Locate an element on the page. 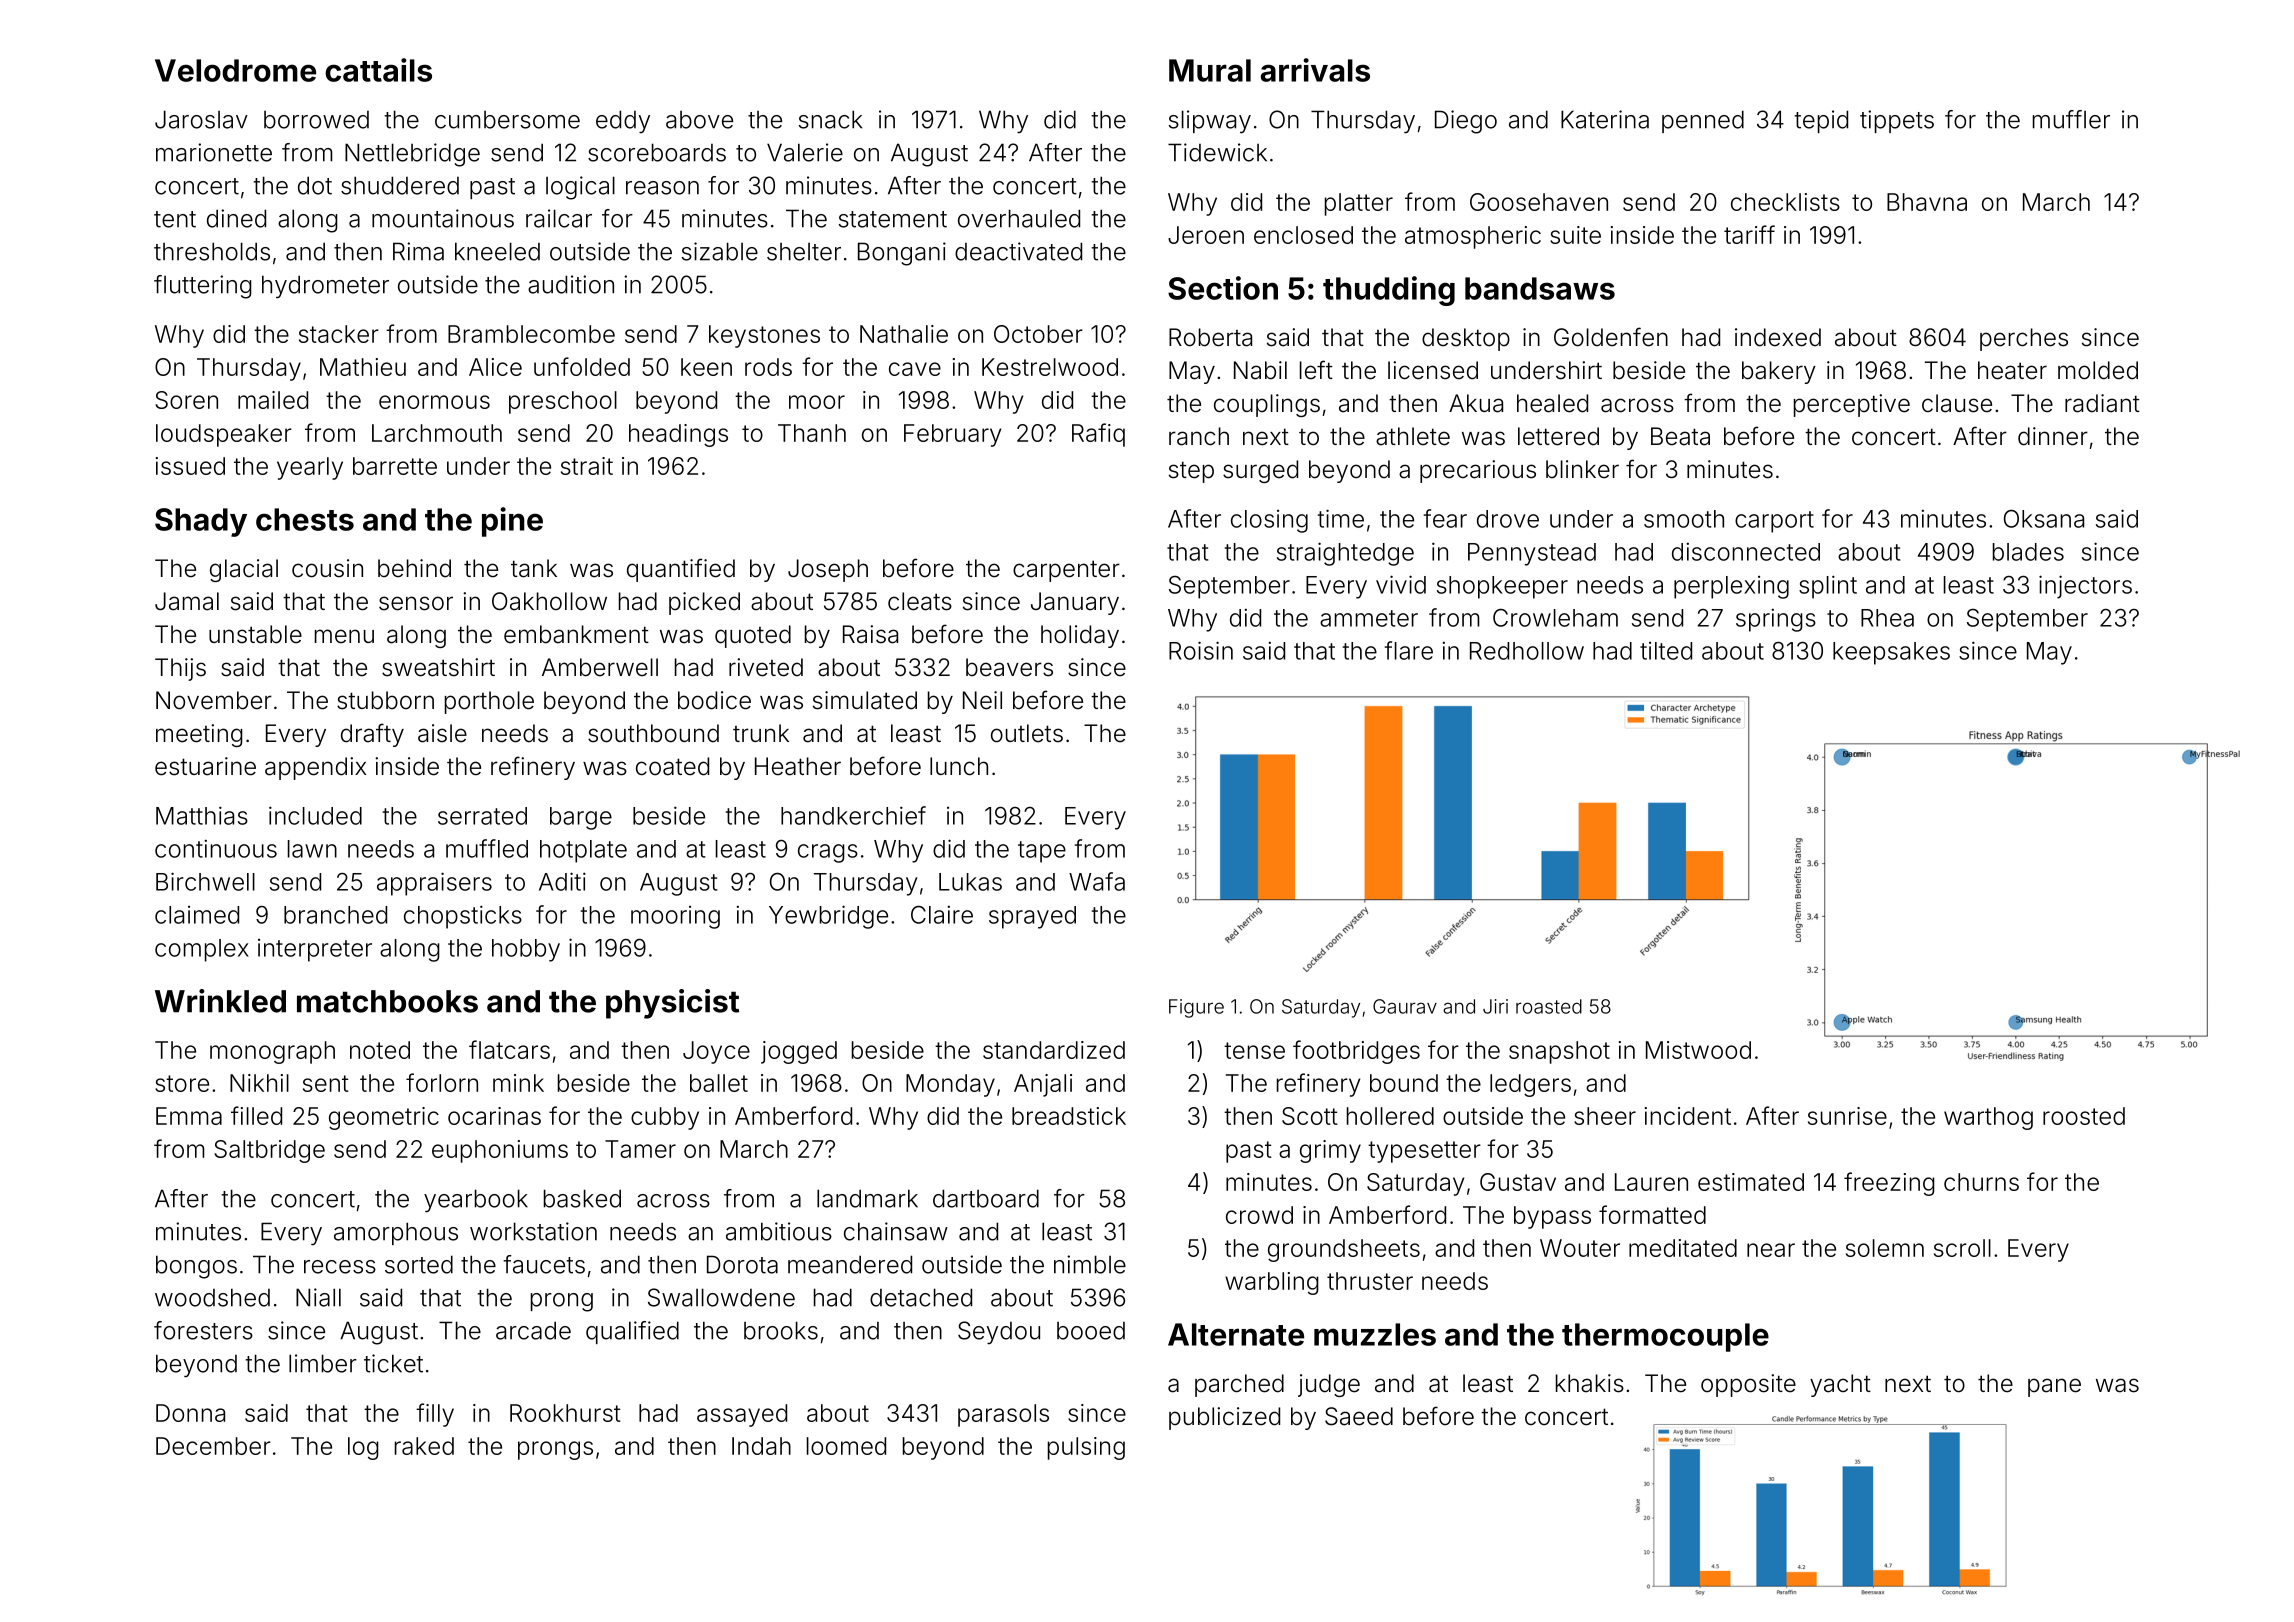 Image resolution: width=2294 pixels, height=1622 pixels. hobby is located at coordinates (526, 950).
